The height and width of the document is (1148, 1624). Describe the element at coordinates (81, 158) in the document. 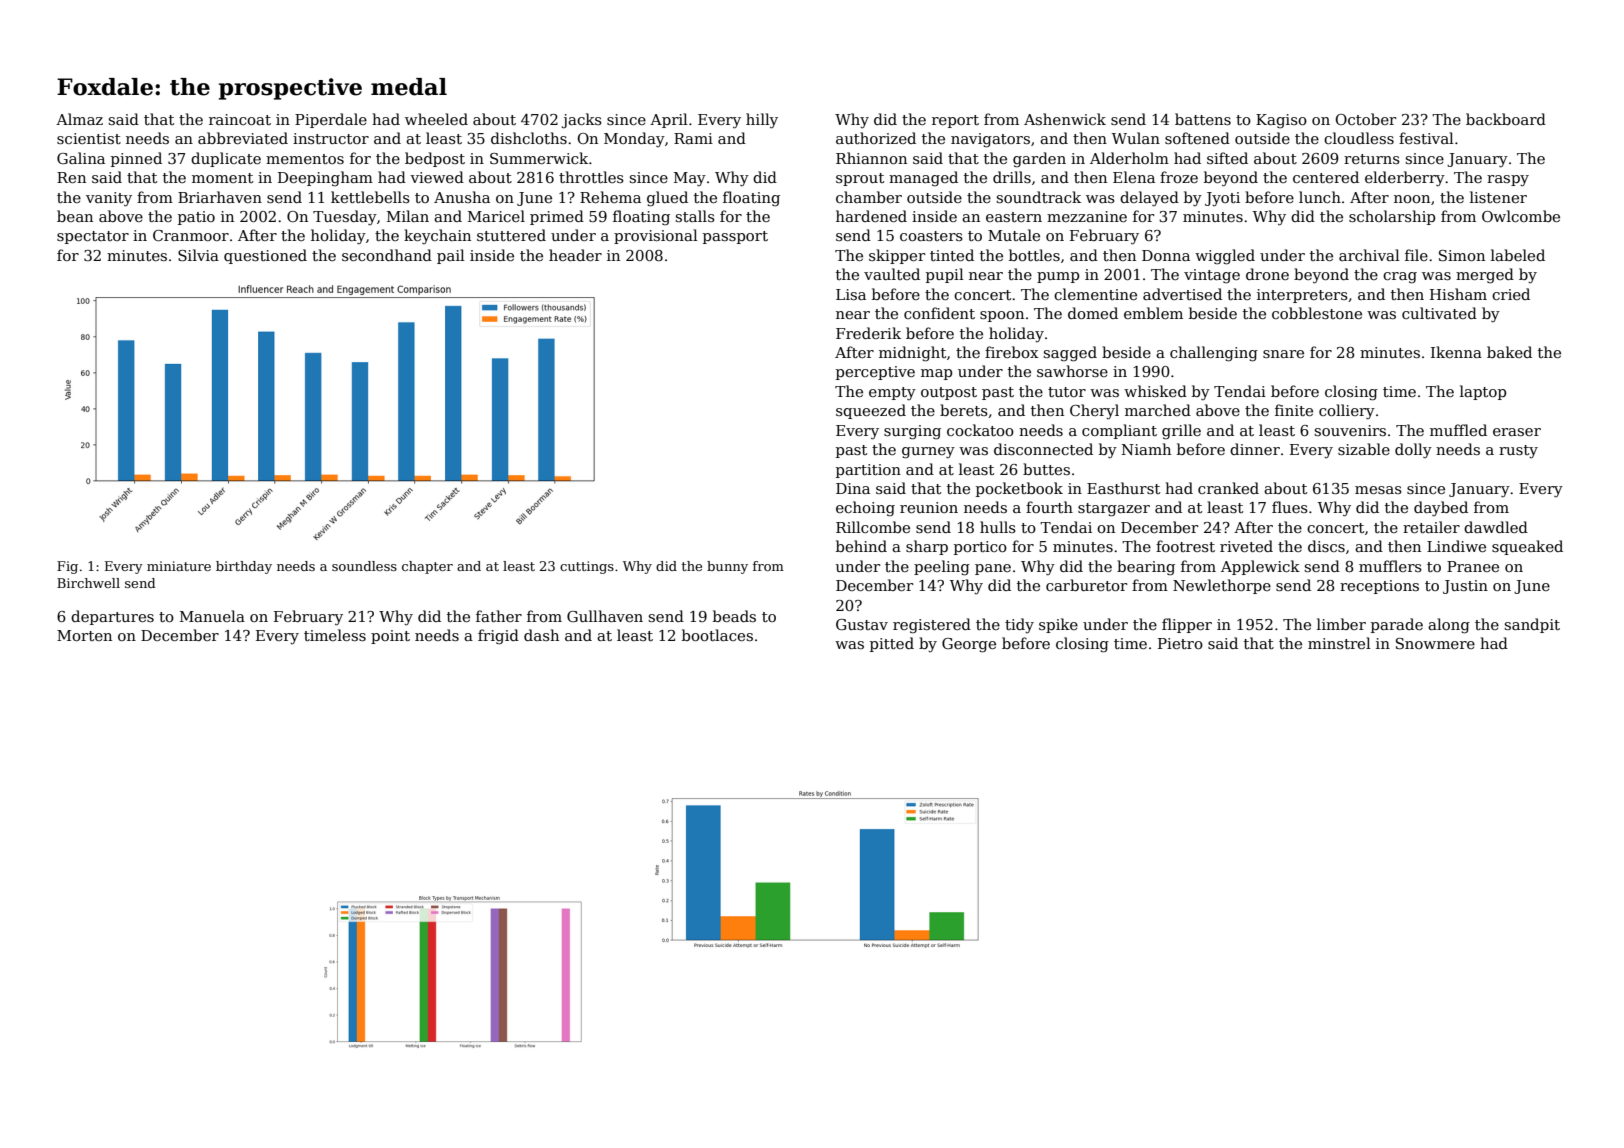

I see `Galina` at that location.
